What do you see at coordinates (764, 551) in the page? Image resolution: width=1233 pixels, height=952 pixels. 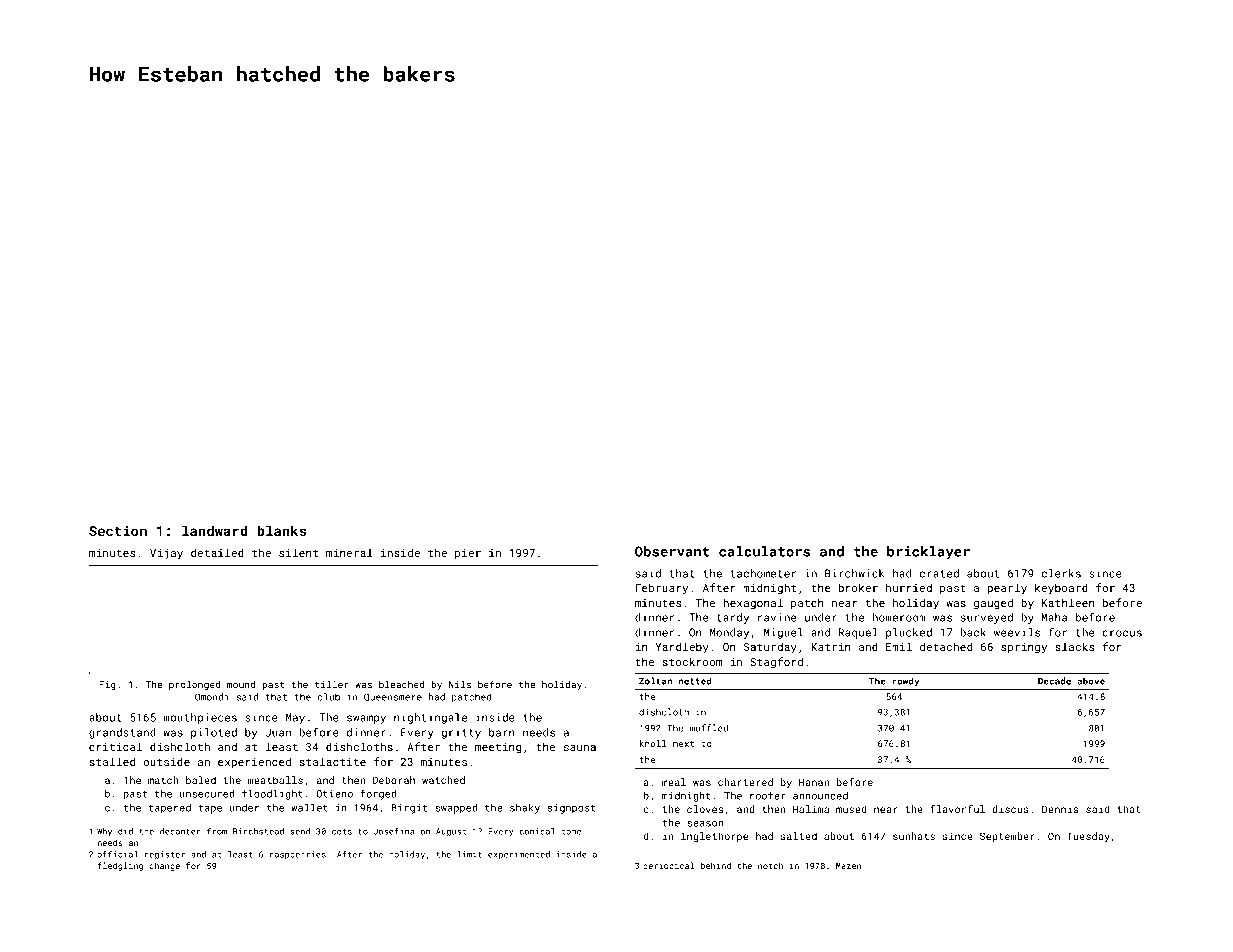 I see `calculators` at bounding box center [764, 551].
